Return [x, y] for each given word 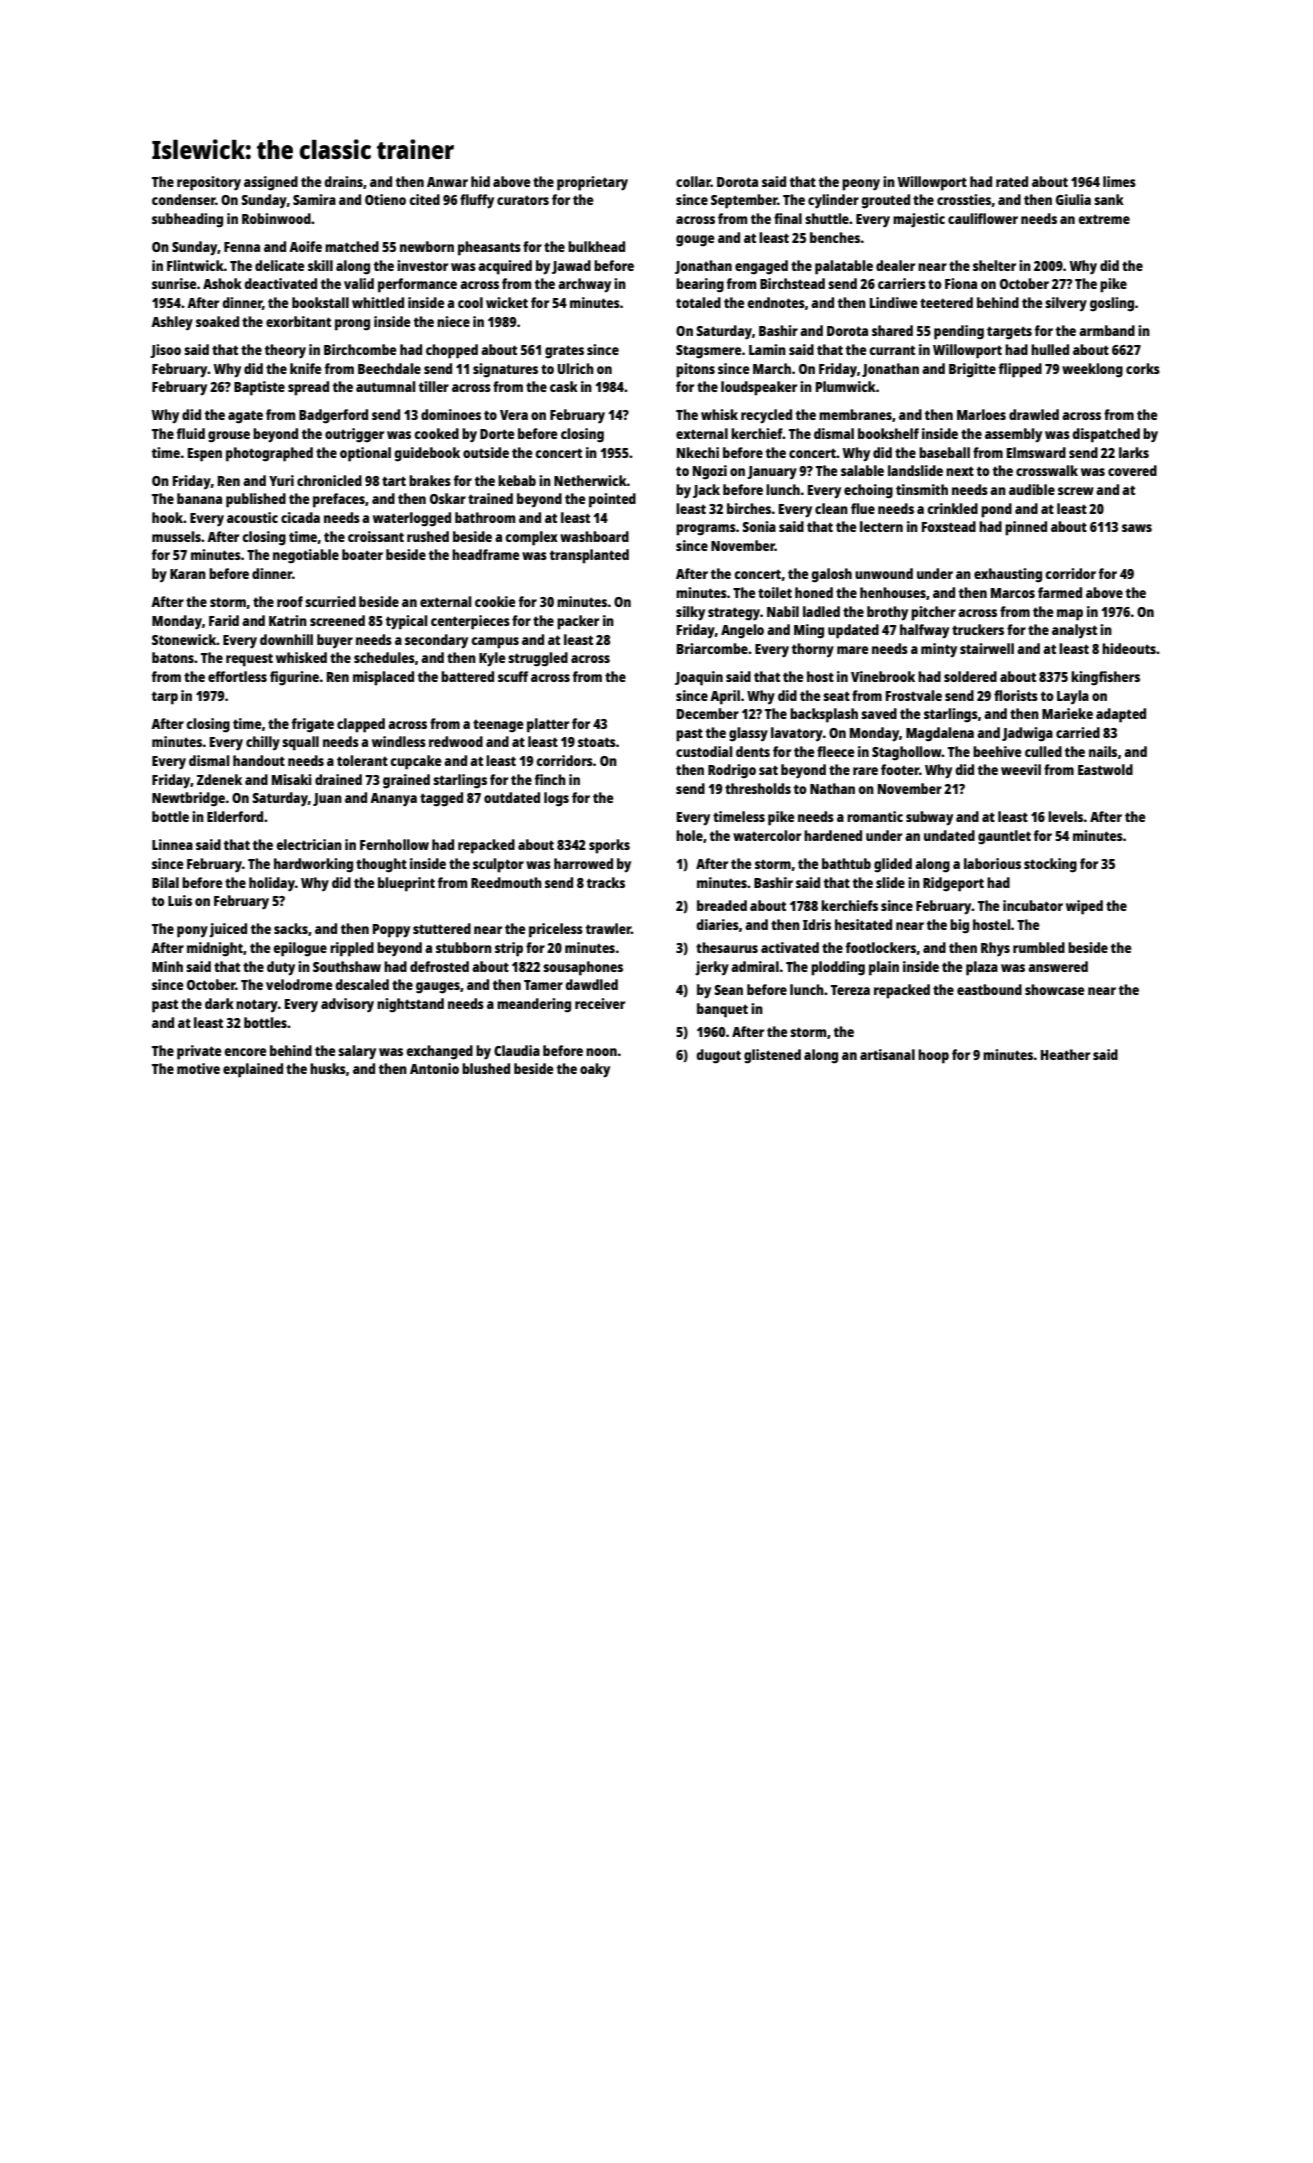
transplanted [589, 556]
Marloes [981, 414]
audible [1032, 489]
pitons [695, 370]
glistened [772, 1056]
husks [328, 1068]
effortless [237, 676]
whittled [378, 302]
